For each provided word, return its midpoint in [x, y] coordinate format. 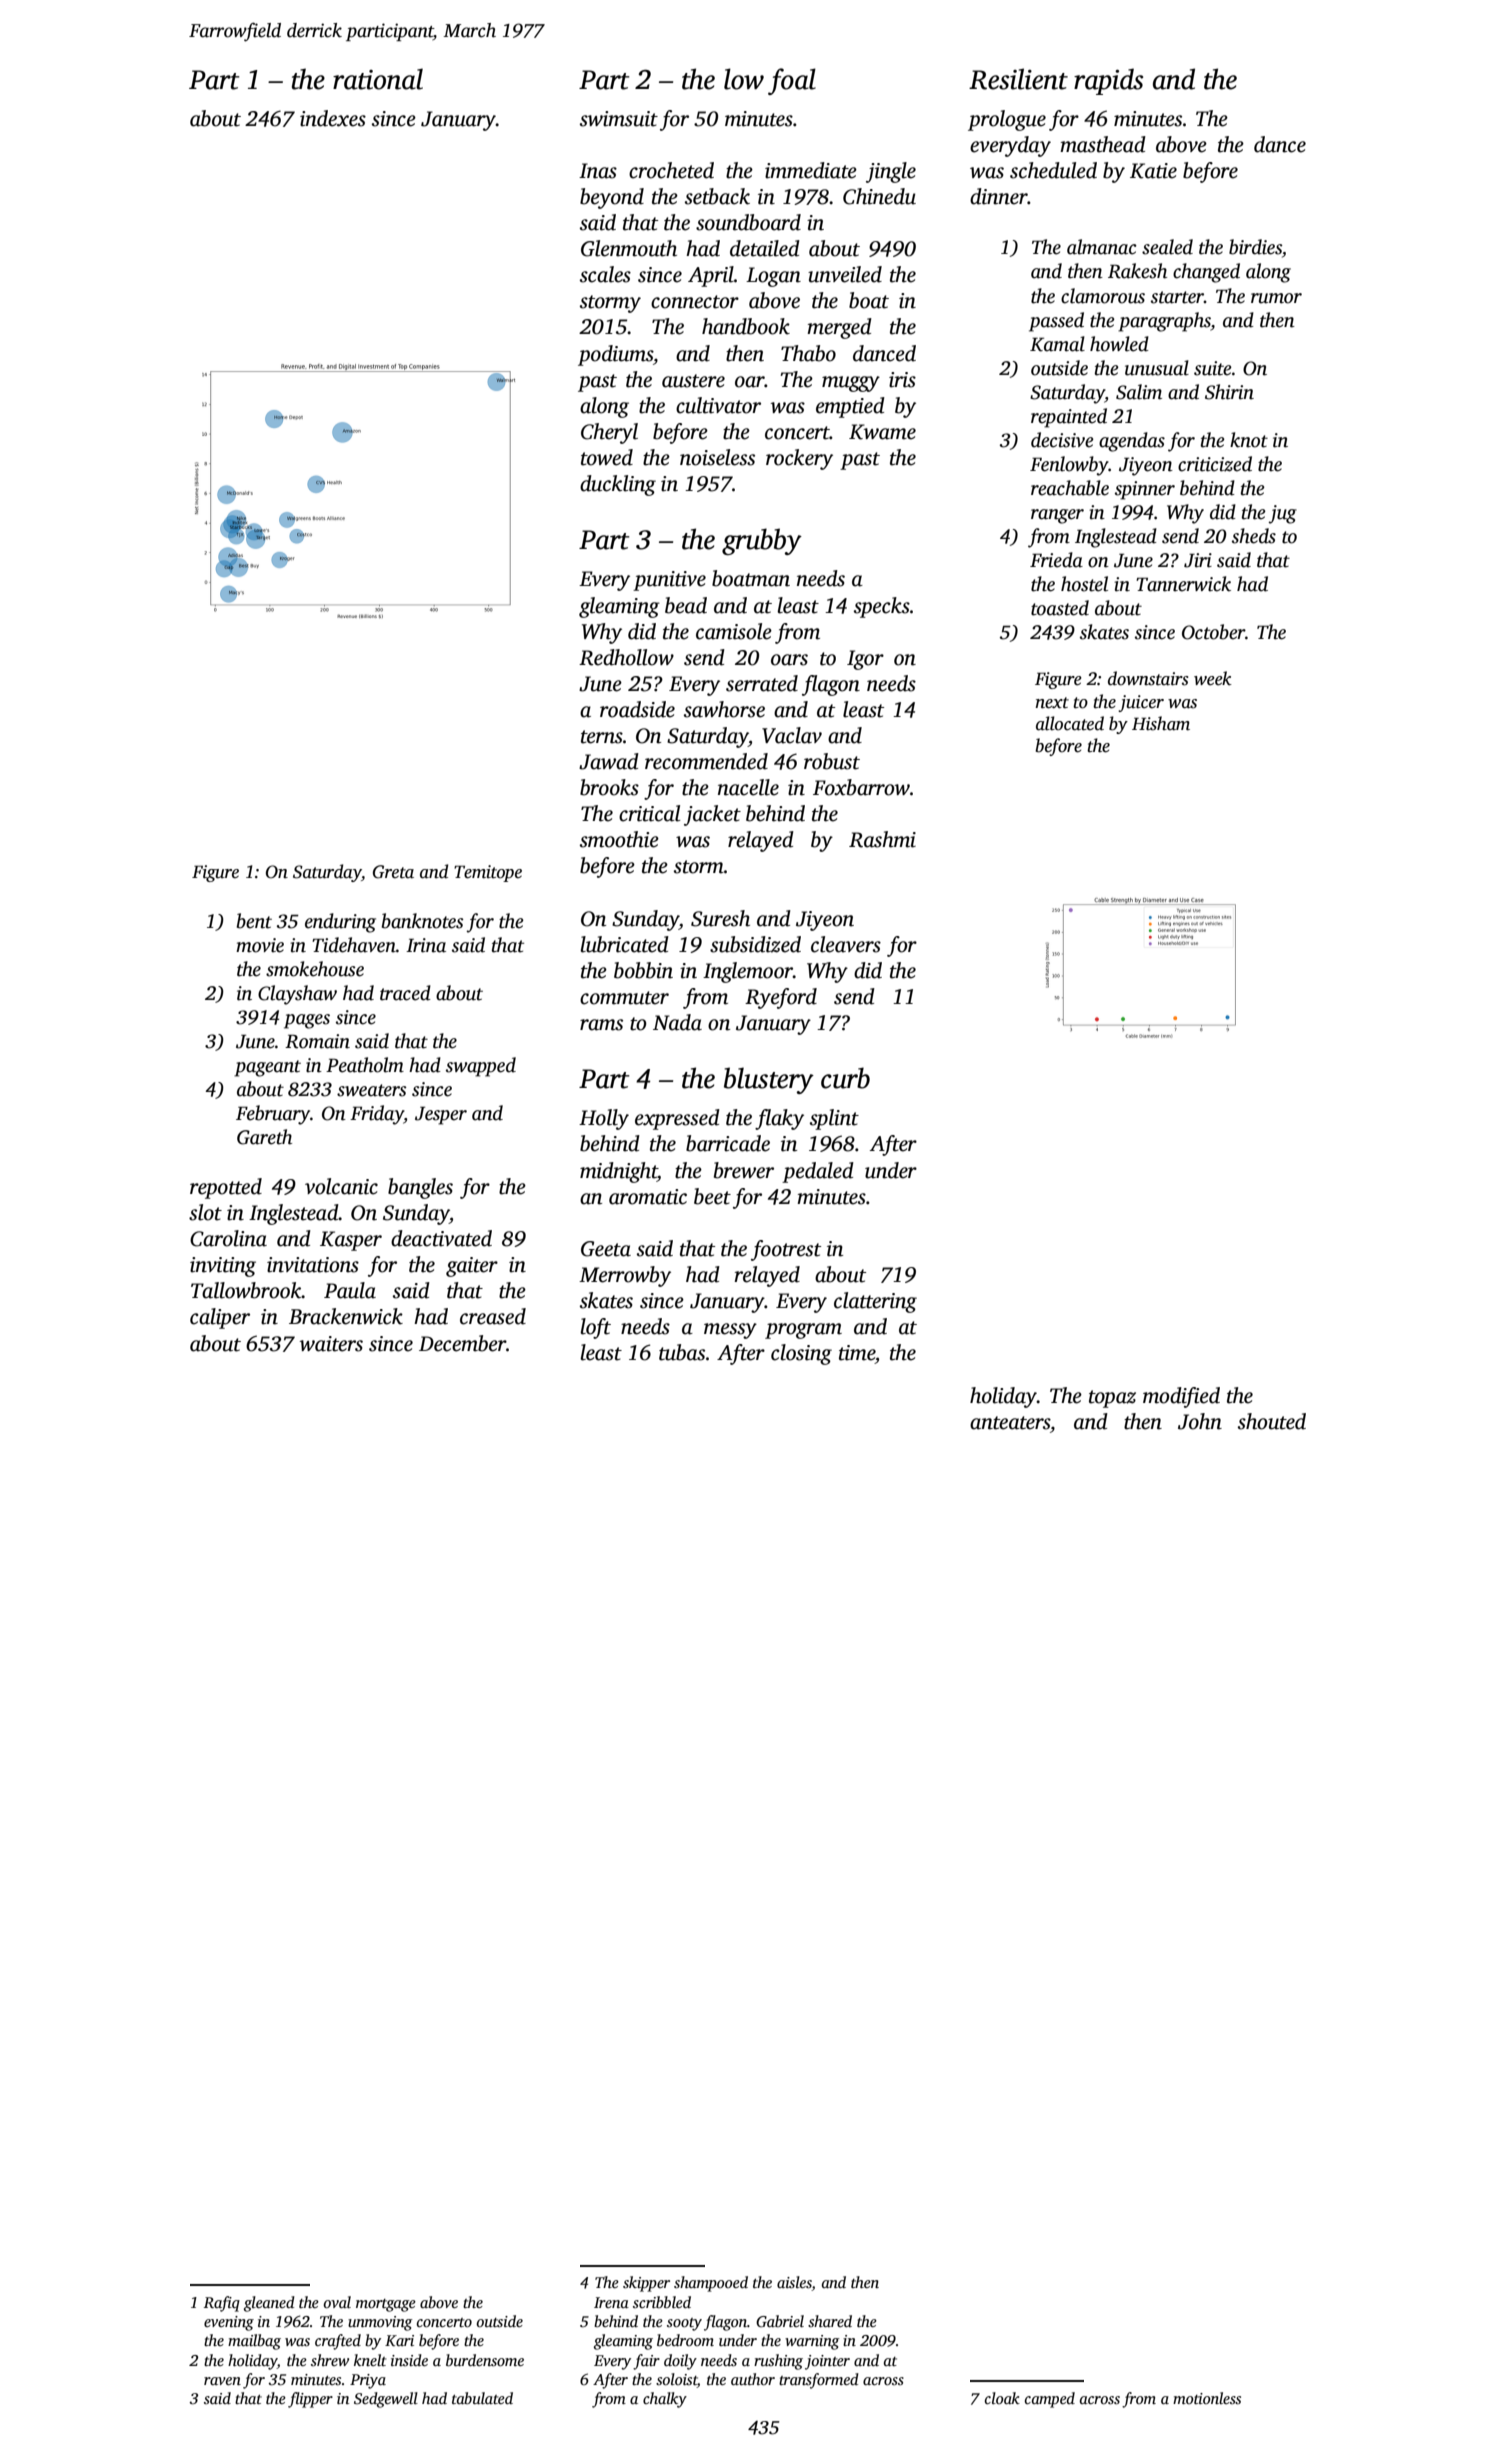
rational [378, 79]
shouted [1272, 1421]
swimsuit [619, 119]
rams [601, 1025]
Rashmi [882, 839]
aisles [794, 2283]
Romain [317, 1041]
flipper [310, 2400]
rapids [1108, 81]
